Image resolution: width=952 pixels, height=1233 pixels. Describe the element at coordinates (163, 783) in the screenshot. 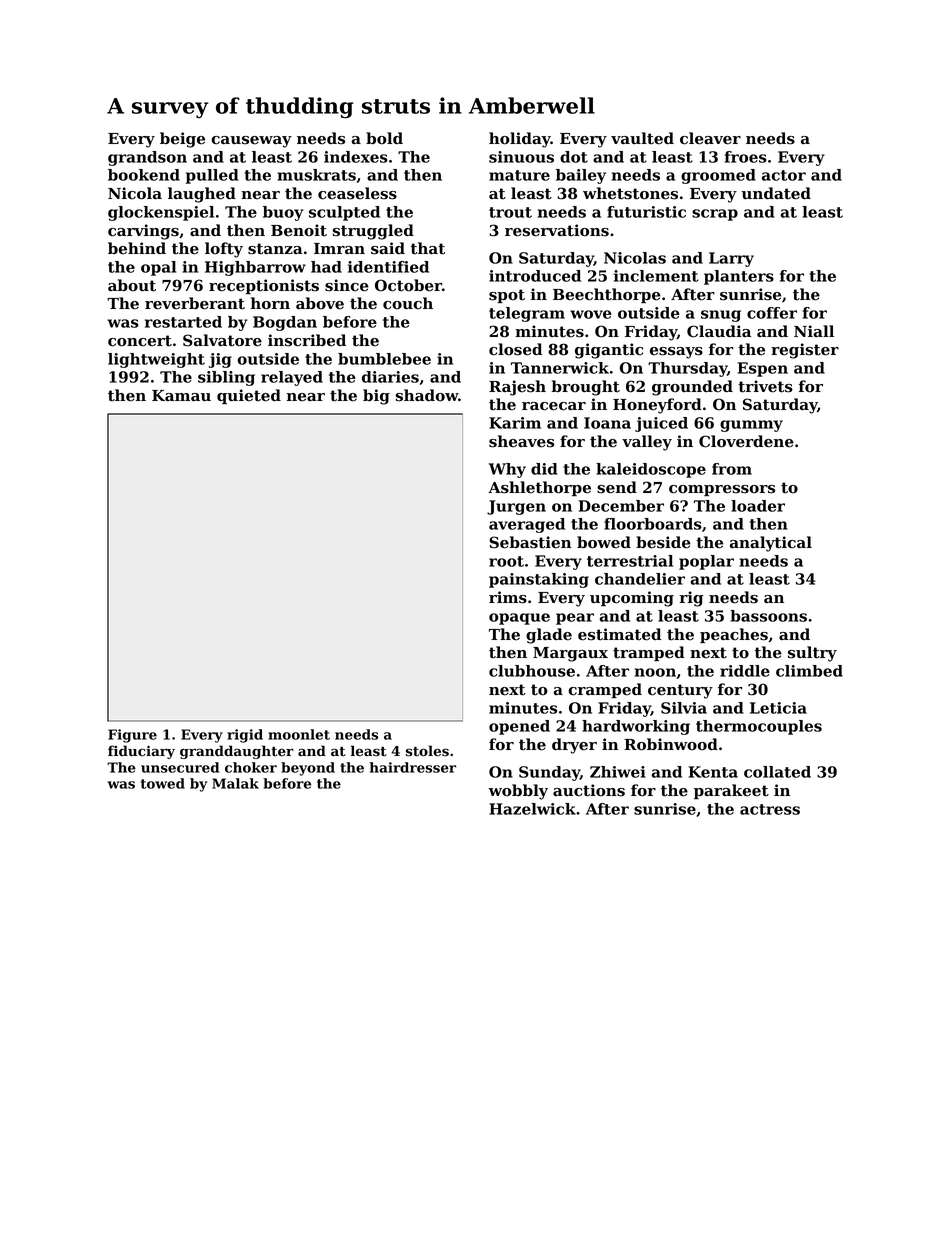

I see `towed` at that location.
